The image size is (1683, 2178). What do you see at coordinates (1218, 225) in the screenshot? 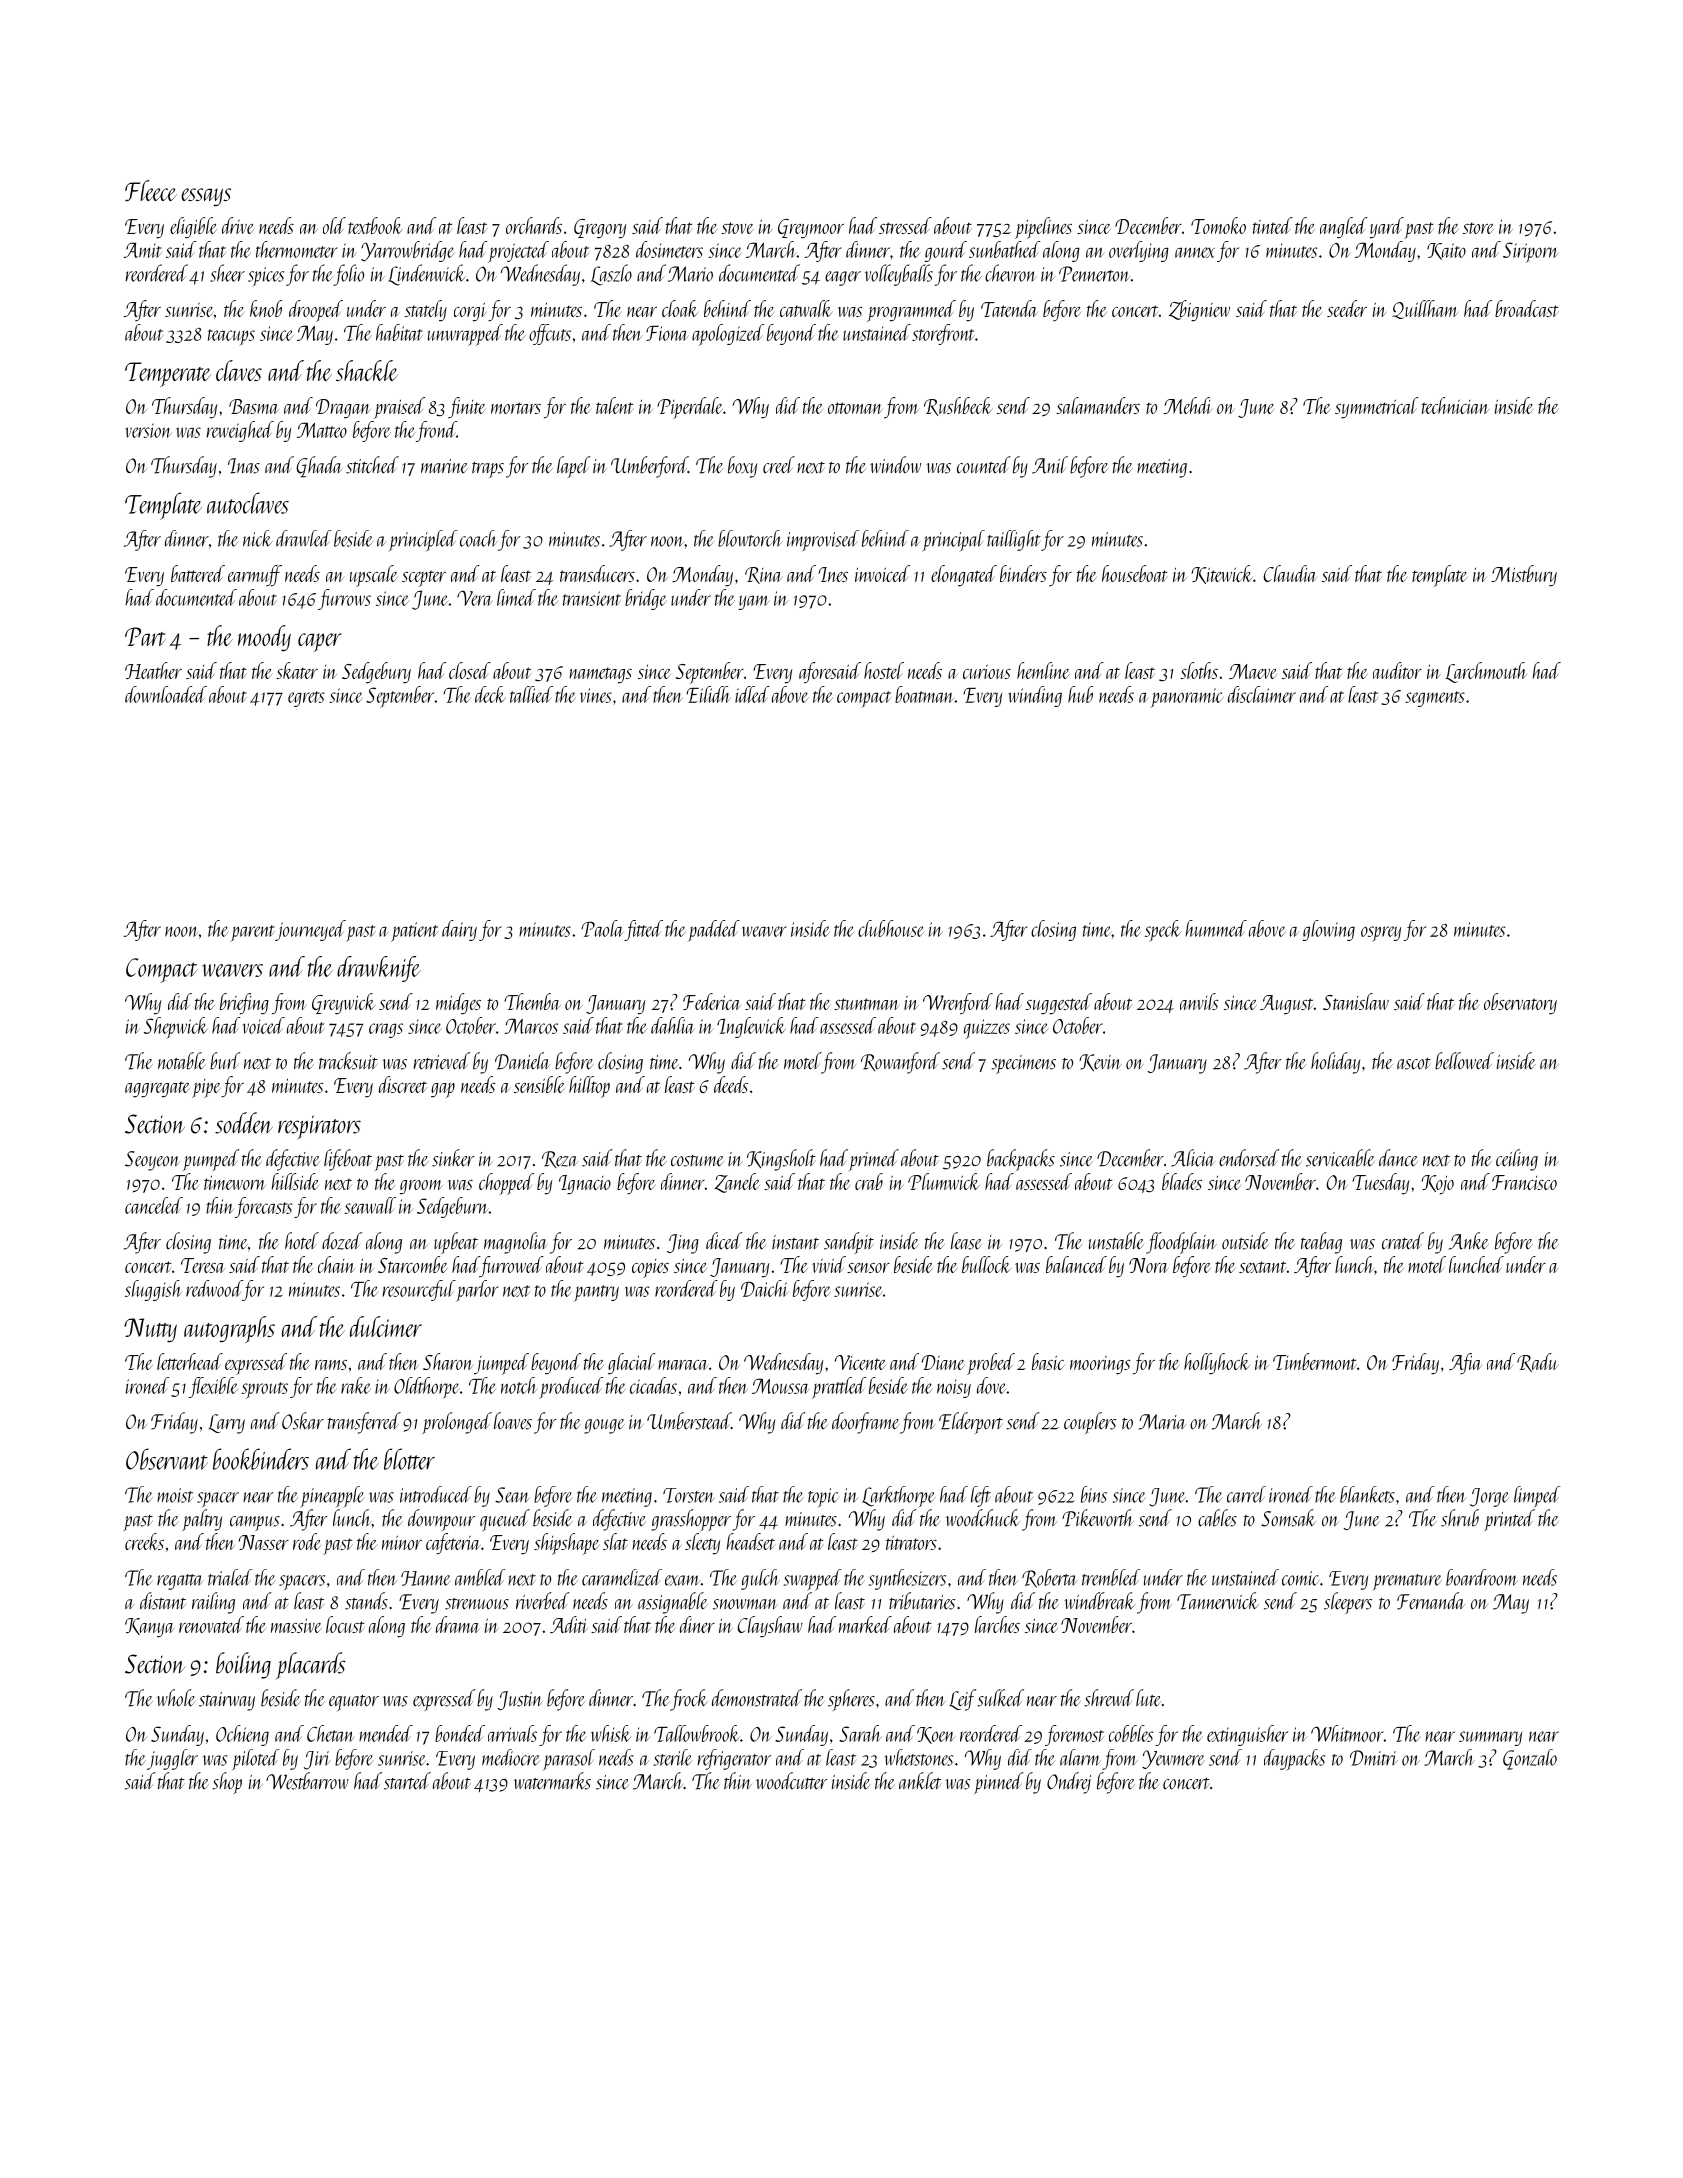
I see `Tomoko` at bounding box center [1218, 225].
